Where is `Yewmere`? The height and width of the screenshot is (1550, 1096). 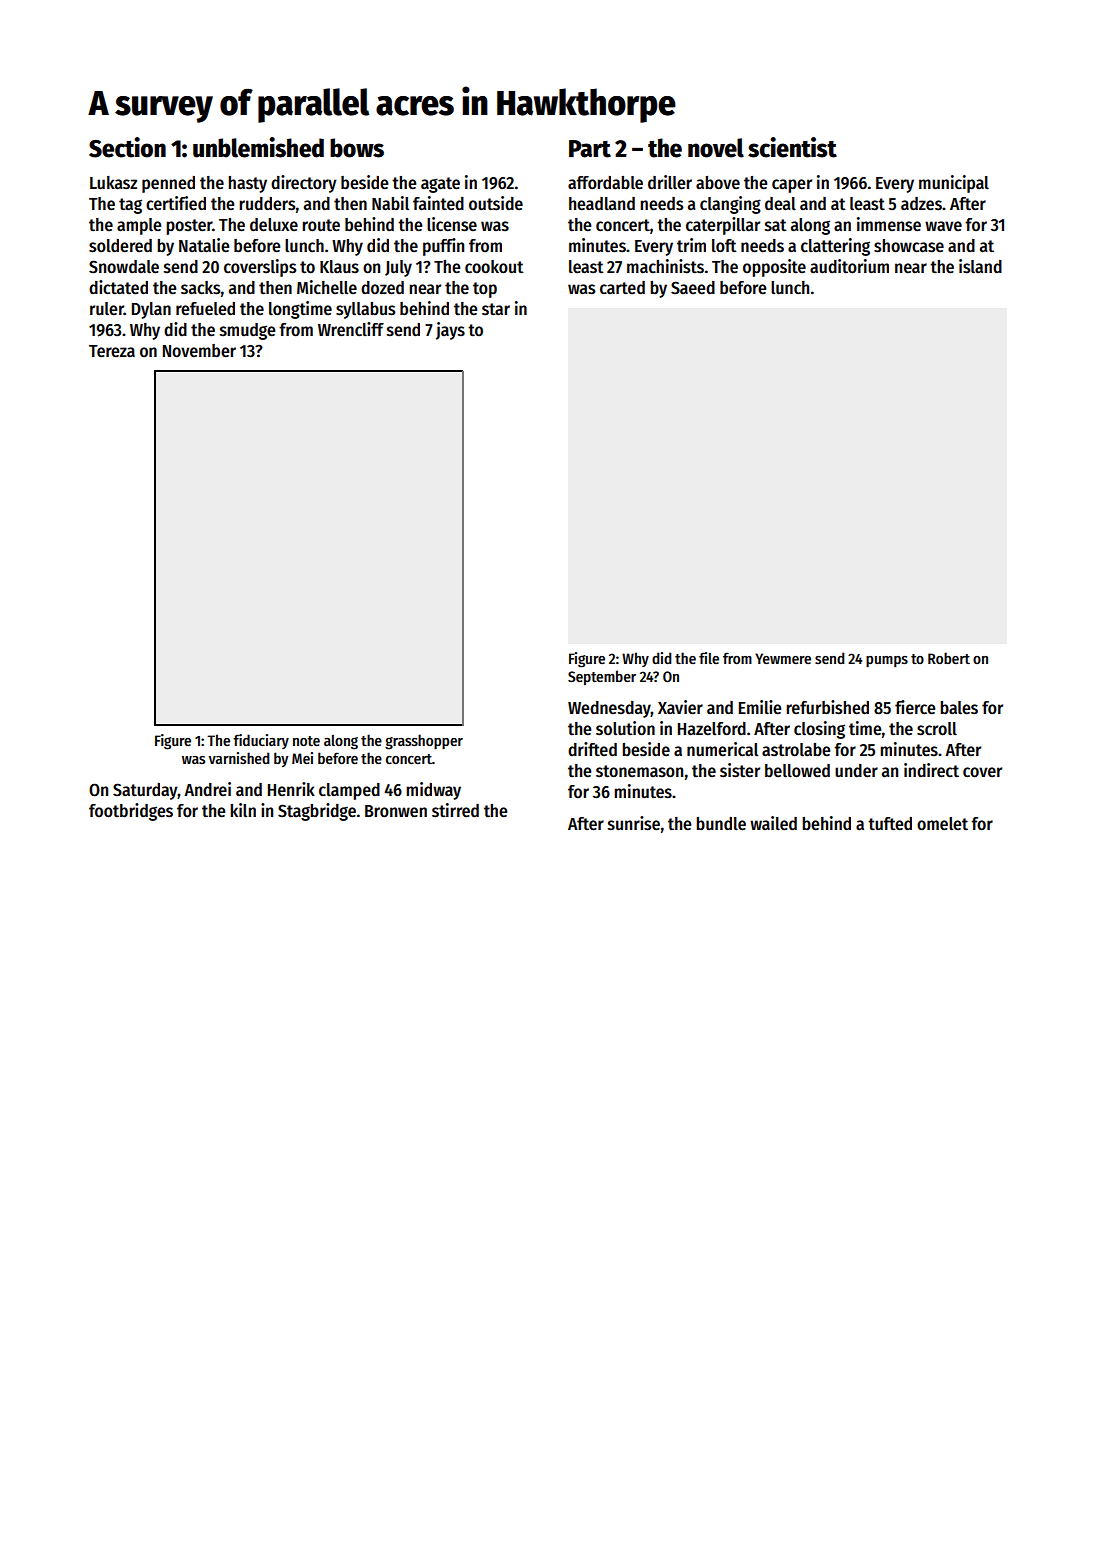
Yewmere is located at coordinates (783, 658).
